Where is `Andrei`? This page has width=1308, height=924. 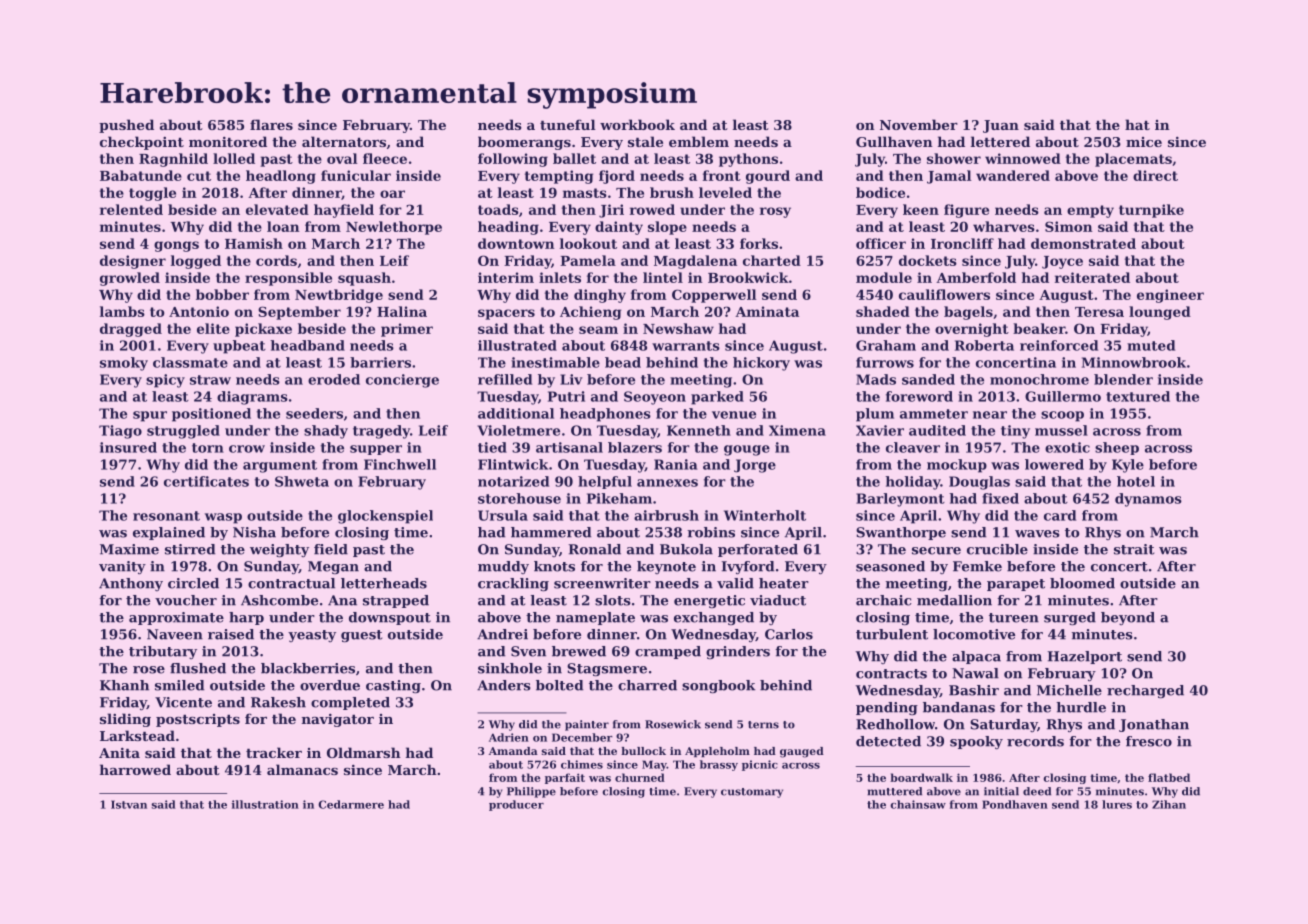
Andrei is located at coordinates (502, 634).
